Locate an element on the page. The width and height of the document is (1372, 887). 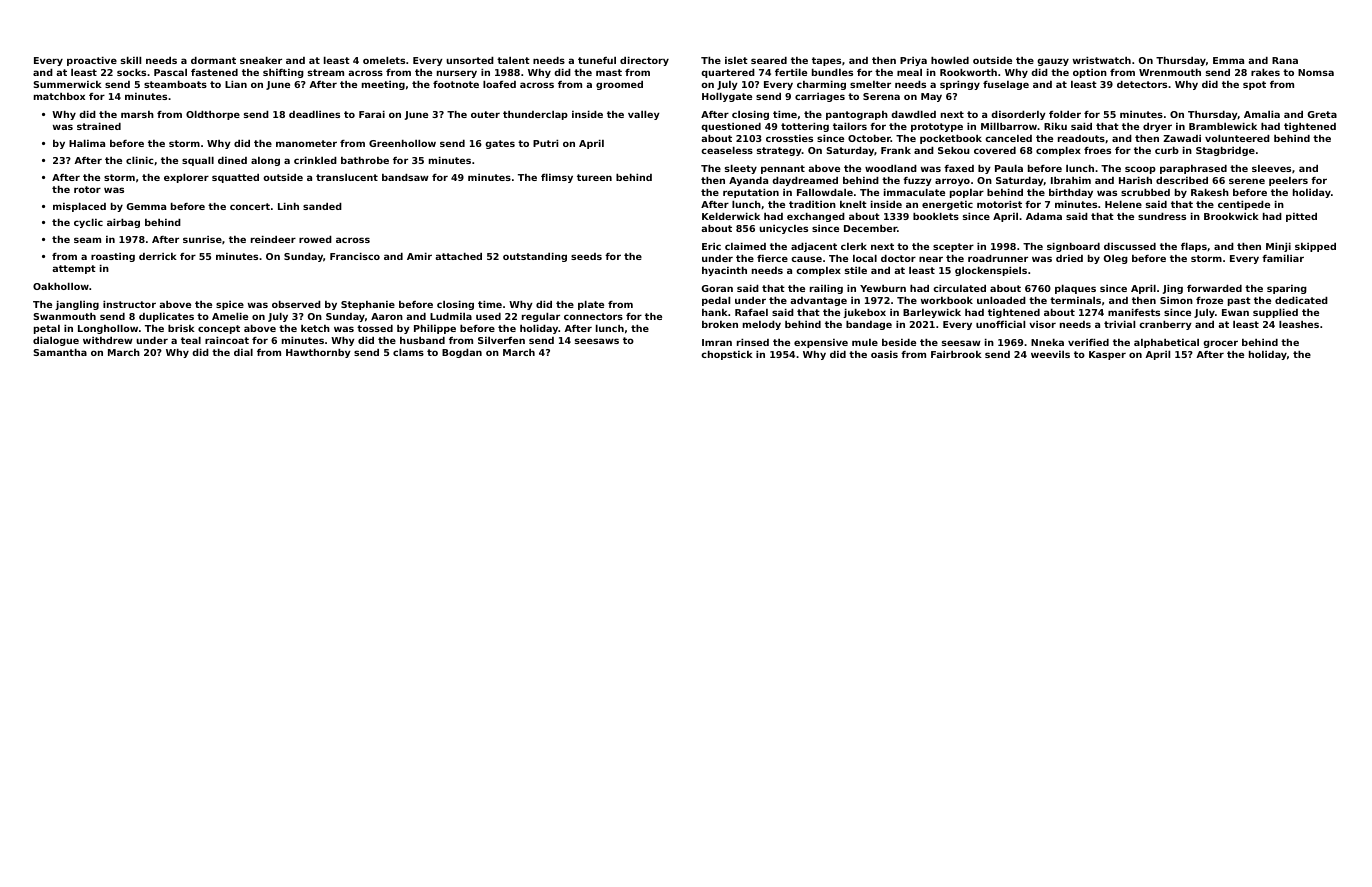
detectors is located at coordinates (1142, 84).
